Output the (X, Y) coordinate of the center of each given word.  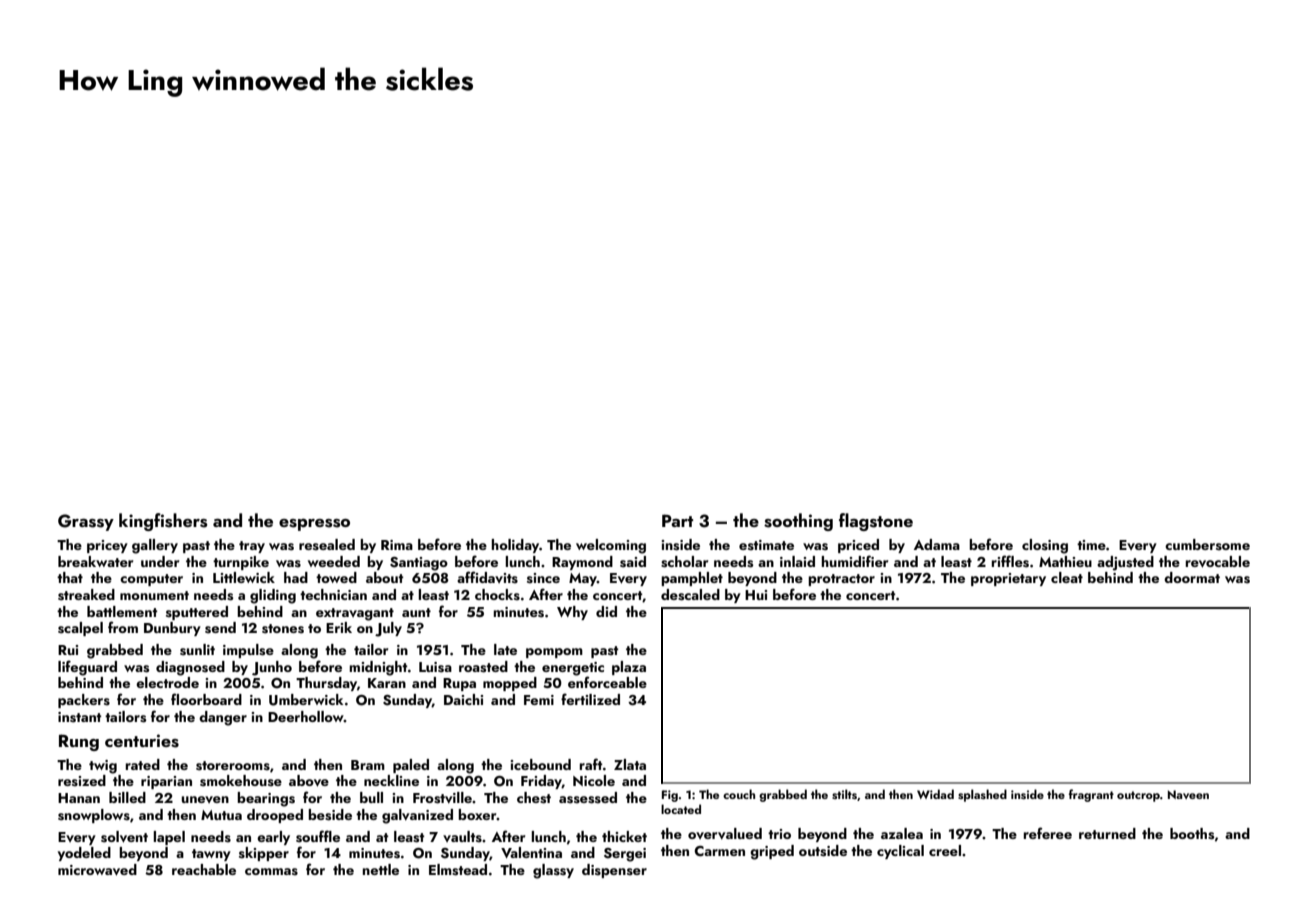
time (1091, 545)
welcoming (611, 546)
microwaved (97, 870)
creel (945, 850)
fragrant (1091, 795)
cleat (1067, 577)
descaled (690, 595)
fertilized (590, 699)
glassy (553, 871)
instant (79, 717)
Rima (397, 545)
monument (154, 595)
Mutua (221, 815)
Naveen (1188, 794)
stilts (844, 794)
